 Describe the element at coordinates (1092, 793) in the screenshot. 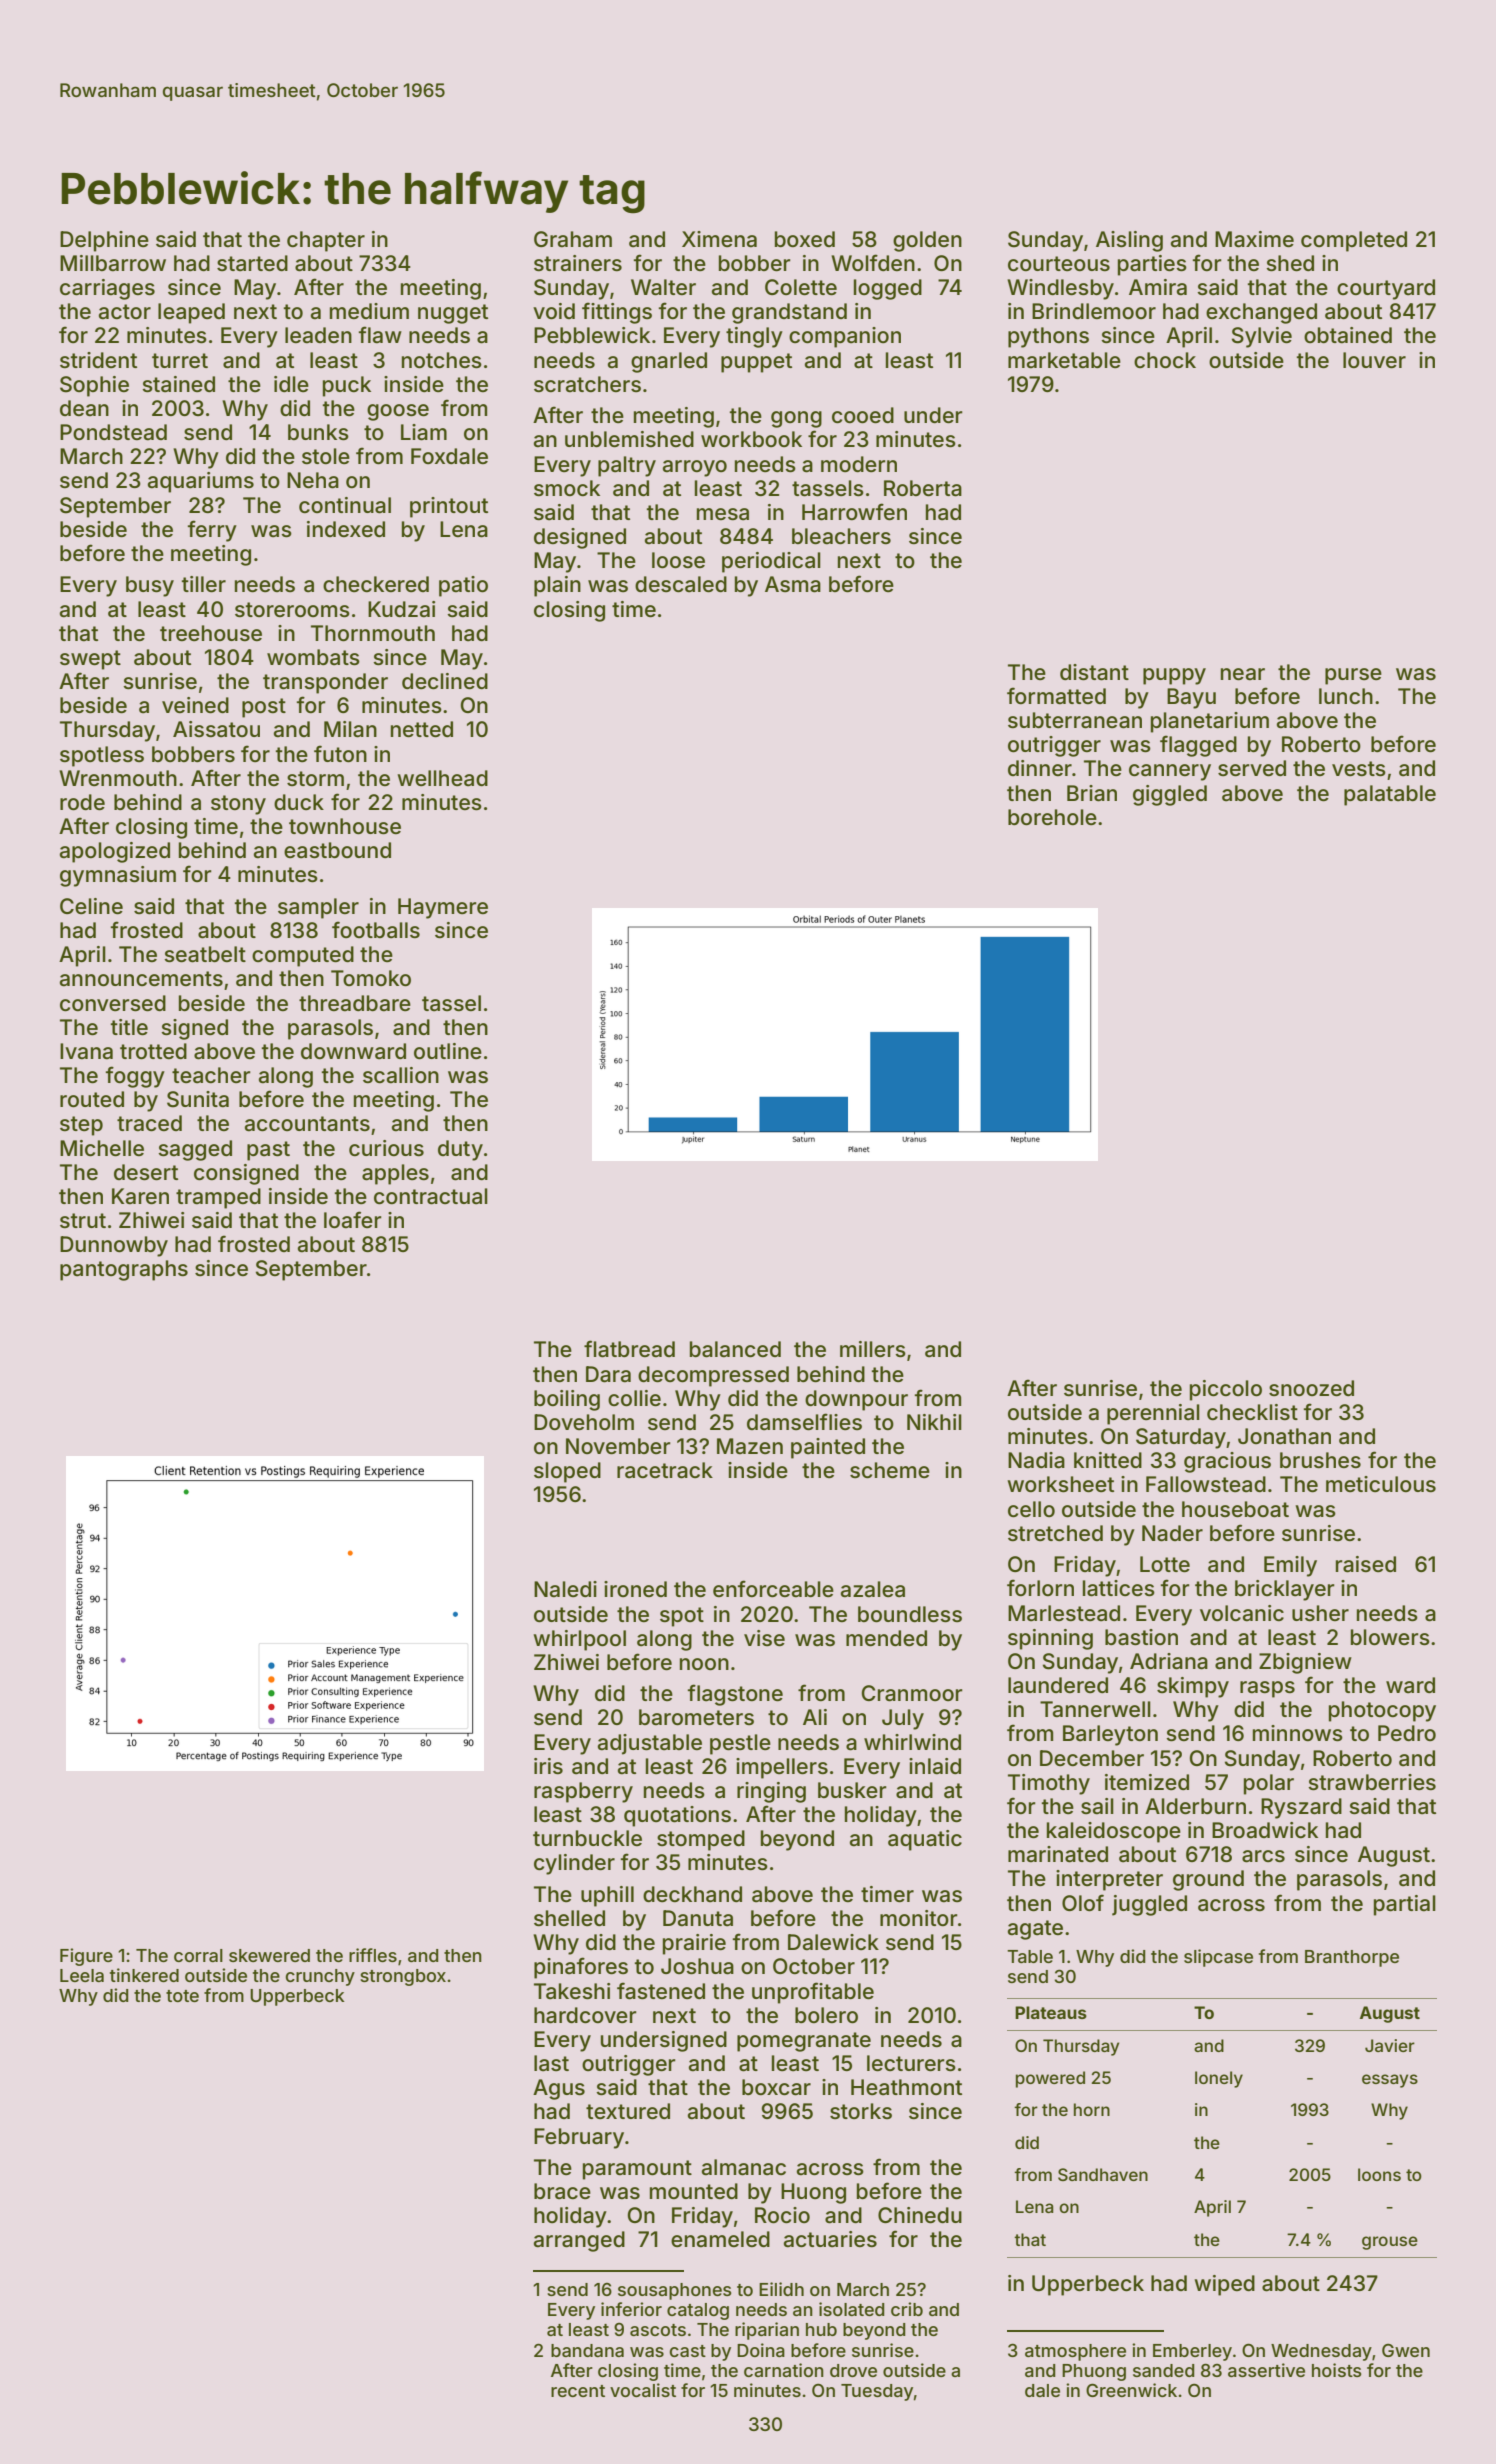

I see `Brian` at that location.
